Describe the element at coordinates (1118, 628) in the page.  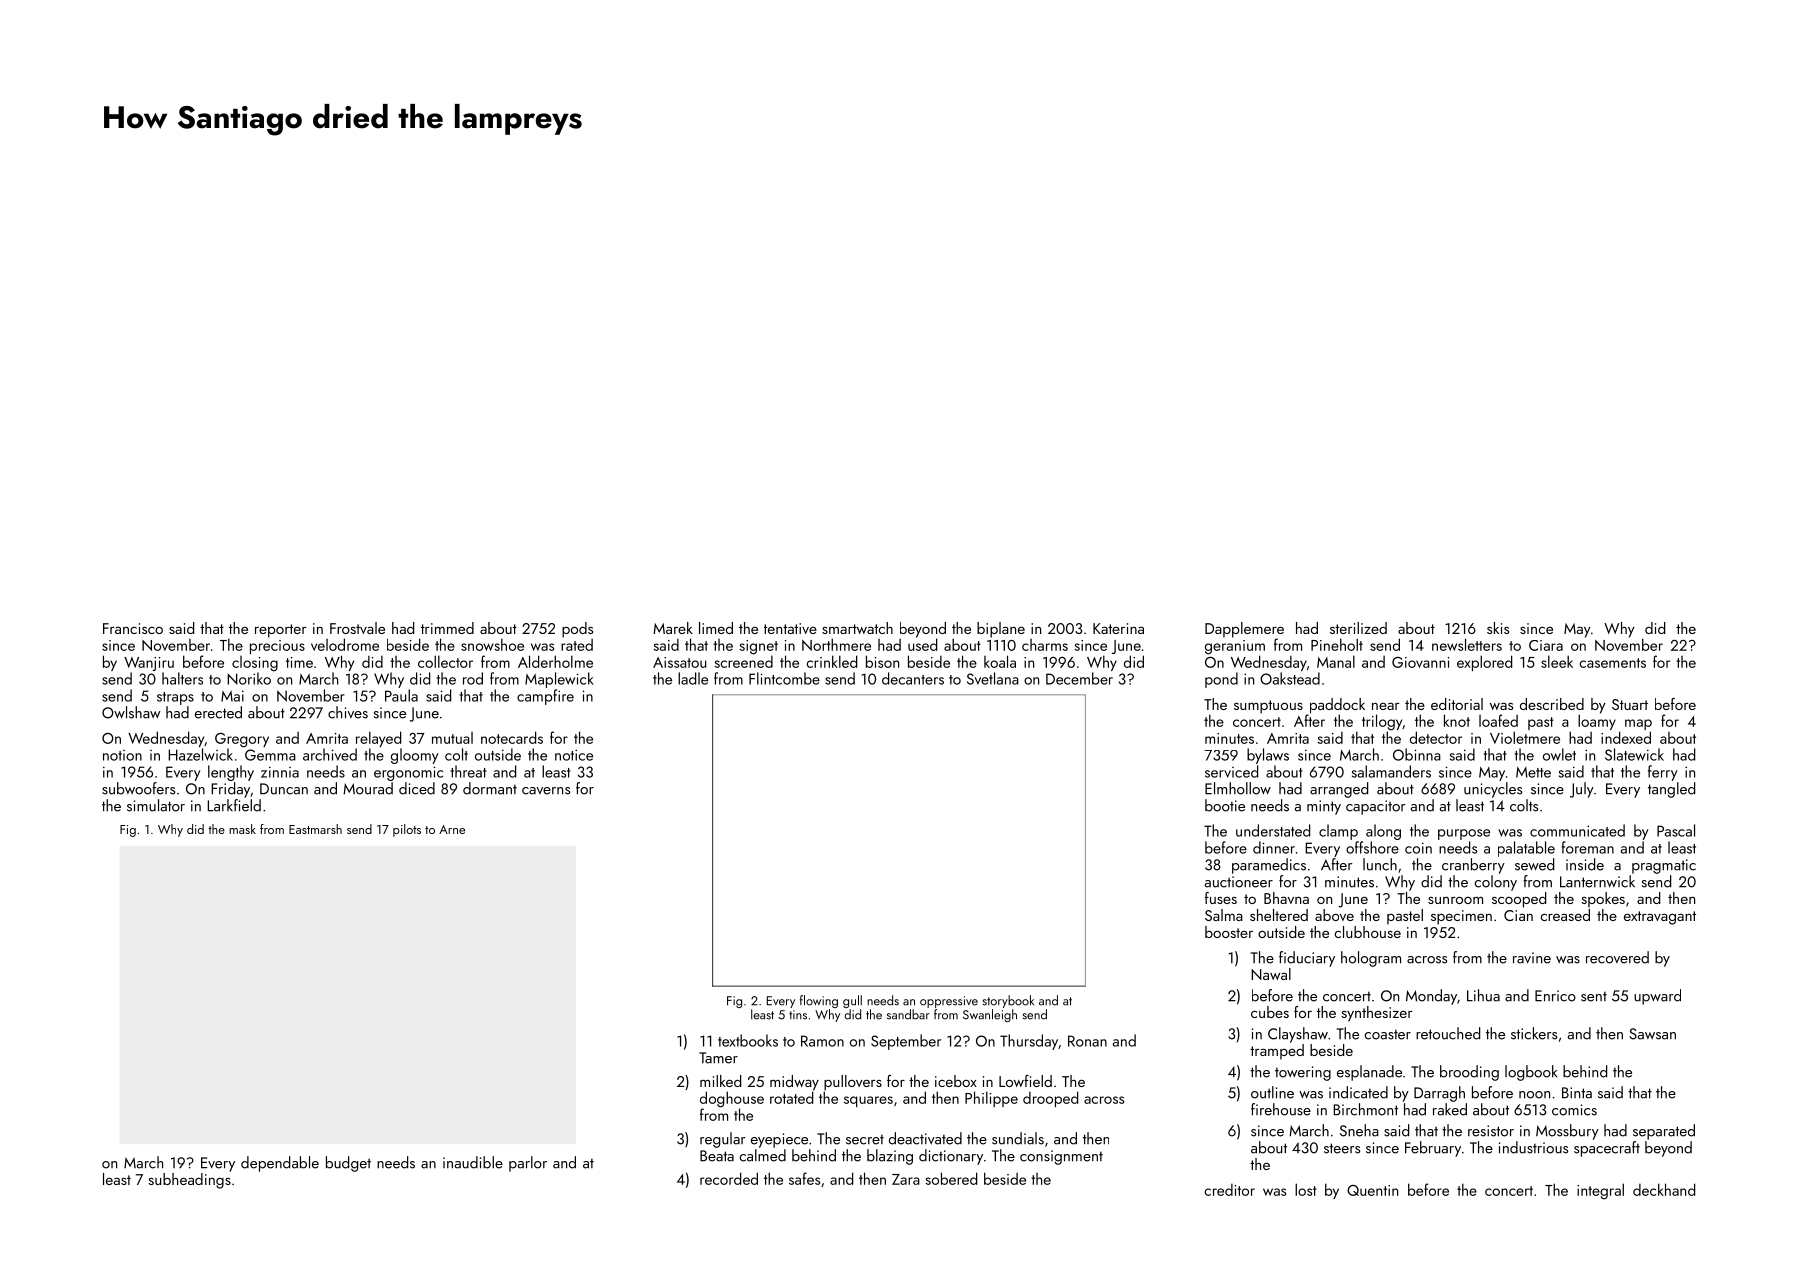
I see `Katerina` at that location.
